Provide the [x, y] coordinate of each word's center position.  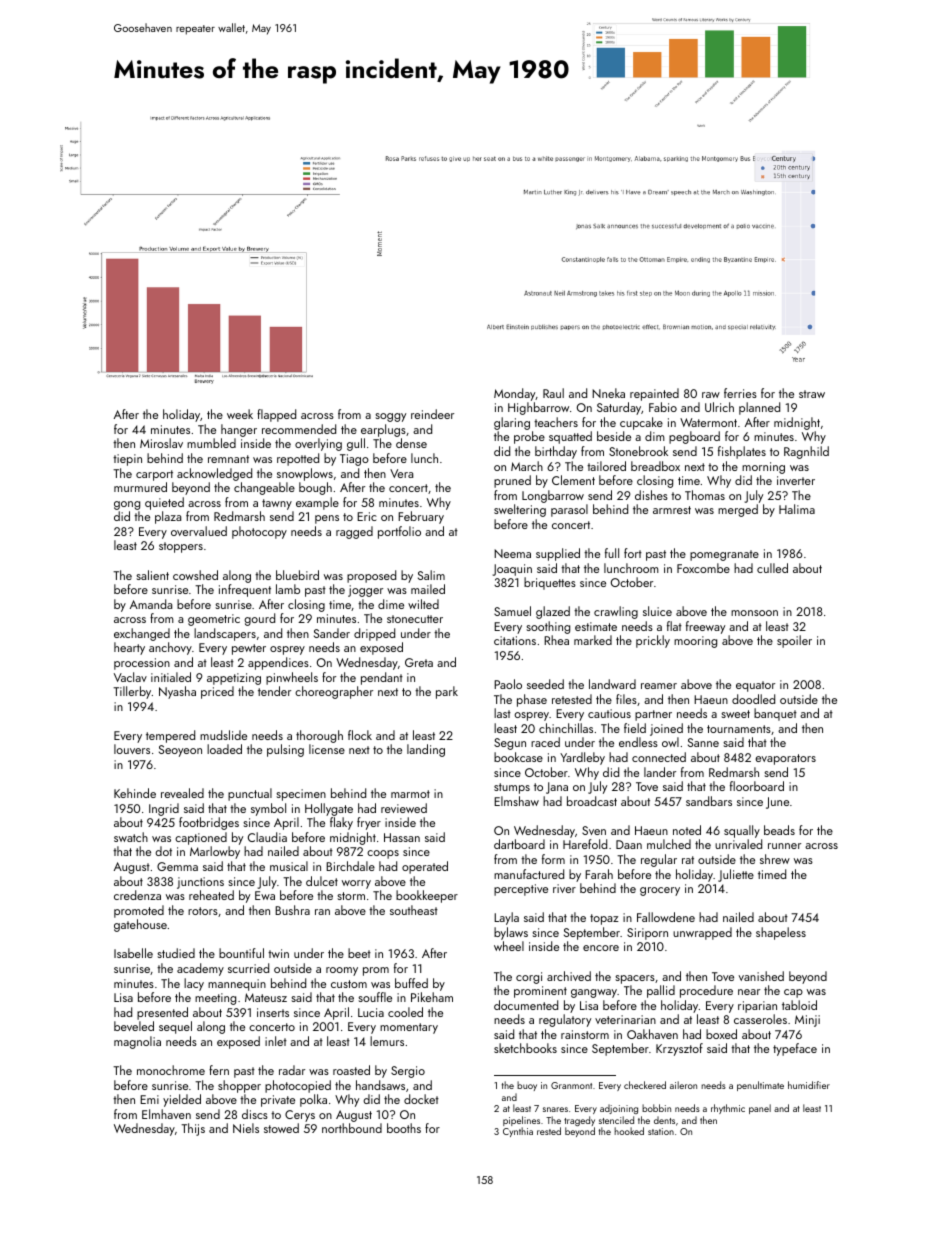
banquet [775, 714]
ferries [740, 393]
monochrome [171, 1070]
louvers [132, 749]
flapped [276, 415]
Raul [553, 393]
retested [572, 699]
